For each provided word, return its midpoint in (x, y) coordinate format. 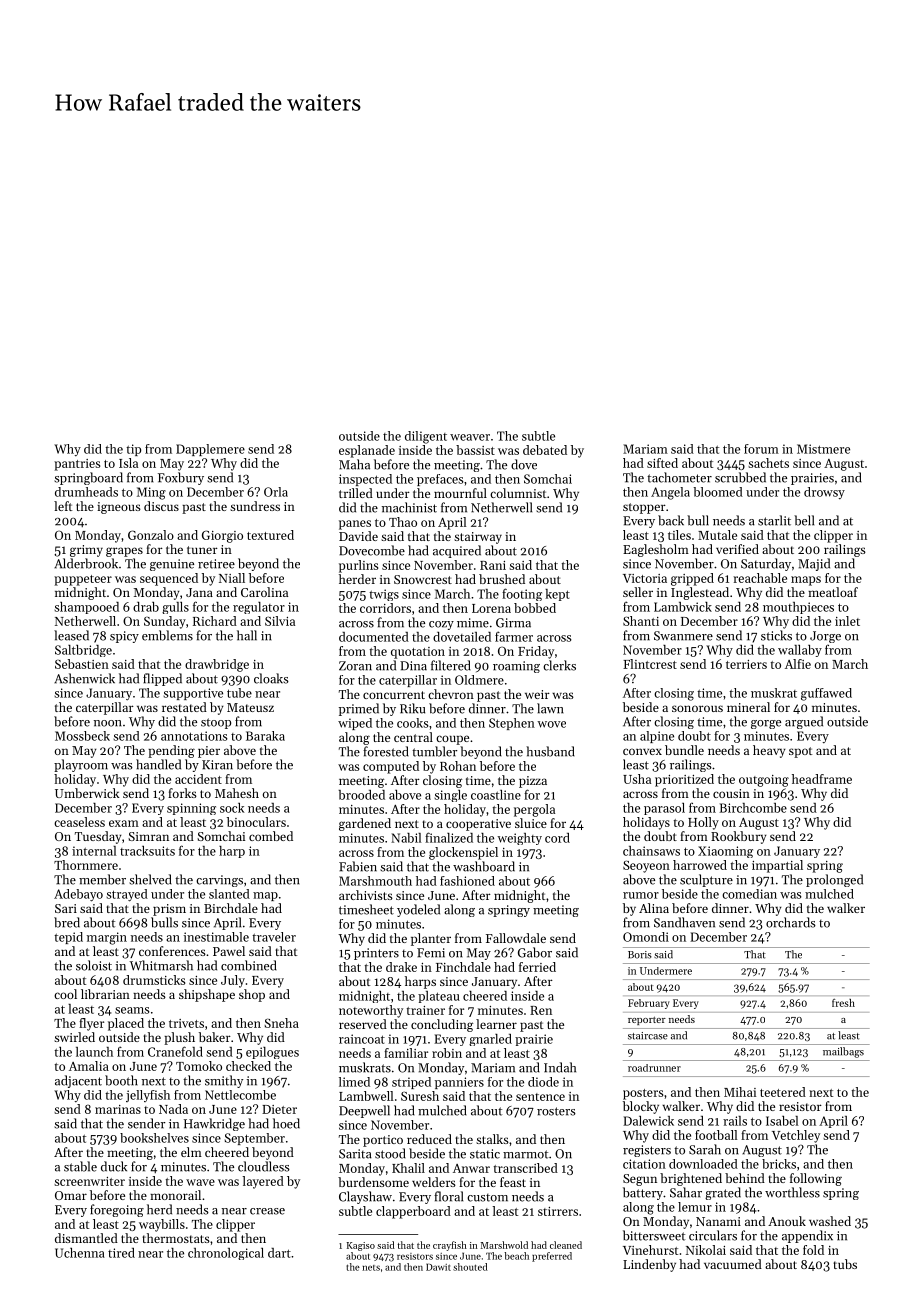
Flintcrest (650, 664)
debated (545, 450)
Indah (560, 1067)
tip (133, 450)
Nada (173, 1109)
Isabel (782, 1121)
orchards (791, 922)
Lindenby (649, 1265)
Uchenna (80, 1253)
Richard (215, 621)
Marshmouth (375, 881)
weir (537, 694)
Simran (148, 836)
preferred (552, 1257)
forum (761, 449)
